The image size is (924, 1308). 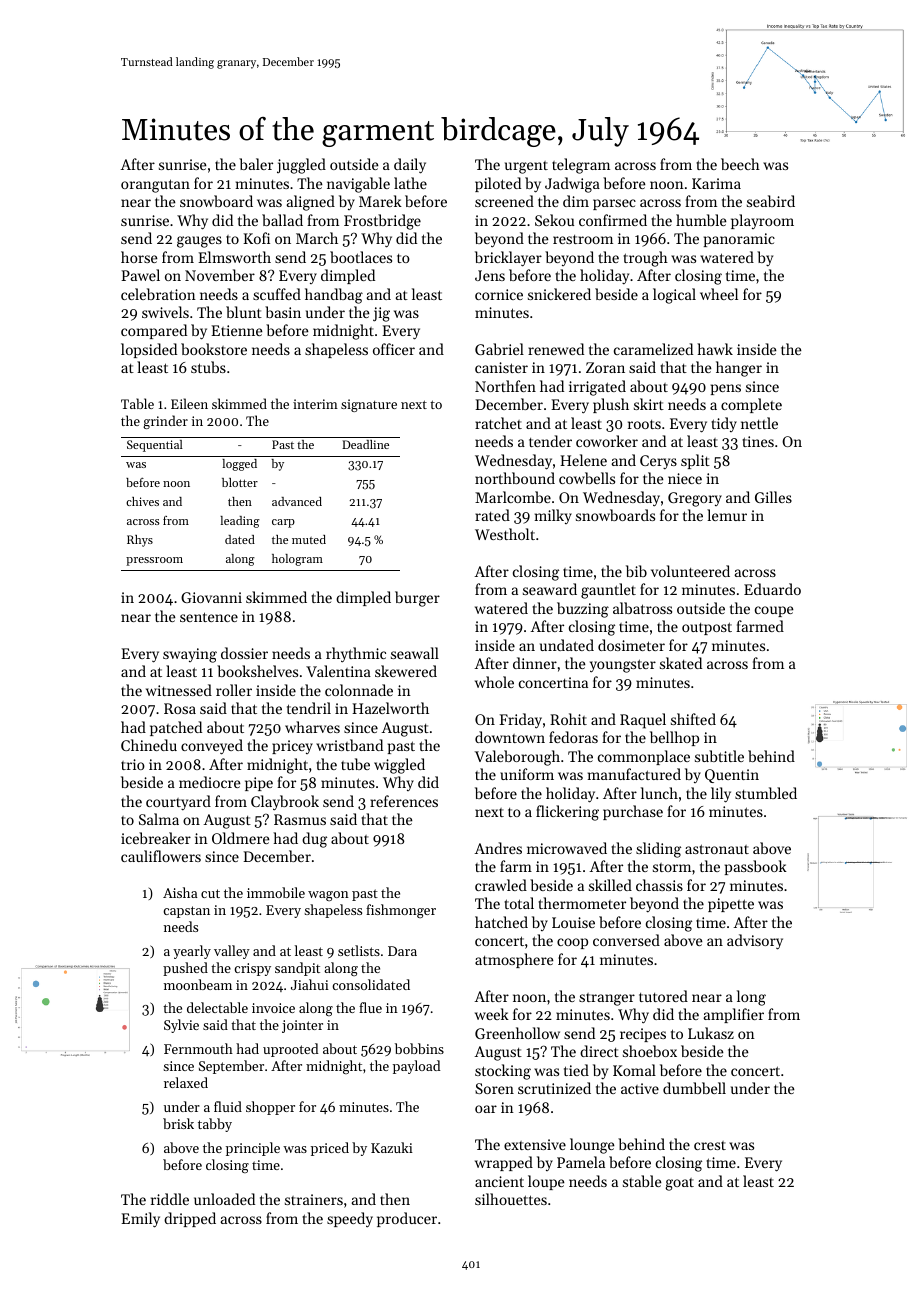 What do you see at coordinates (710, 1145) in the page?
I see `crest` at bounding box center [710, 1145].
